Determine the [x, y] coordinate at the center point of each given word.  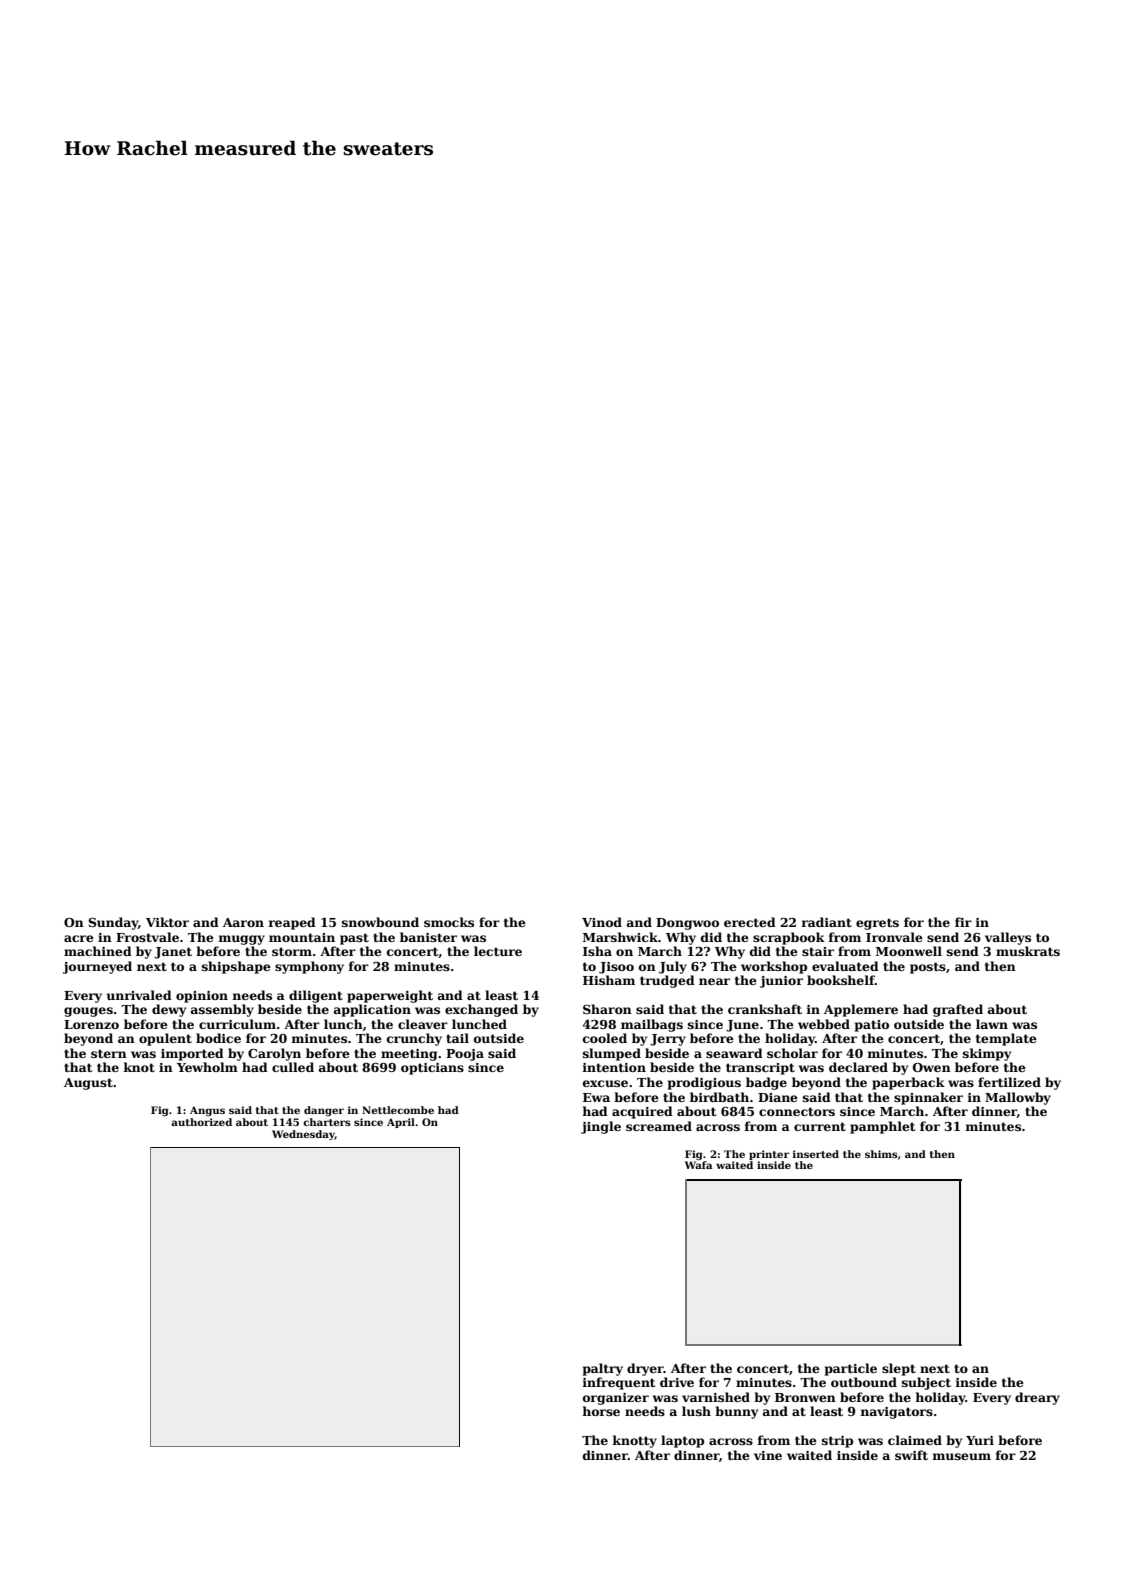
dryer [645, 1369]
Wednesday [303, 1135]
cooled [605, 1038]
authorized [201, 1122]
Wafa [698, 1165]
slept [899, 1369]
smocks [449, 922]
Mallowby [1018, 1098]
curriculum [237, 1024]
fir [963, 922]
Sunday [113, 923]
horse [601, 1411]
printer [769, 1155]
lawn [992, 1024]
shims [881, 1154]
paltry [603, 1369]
